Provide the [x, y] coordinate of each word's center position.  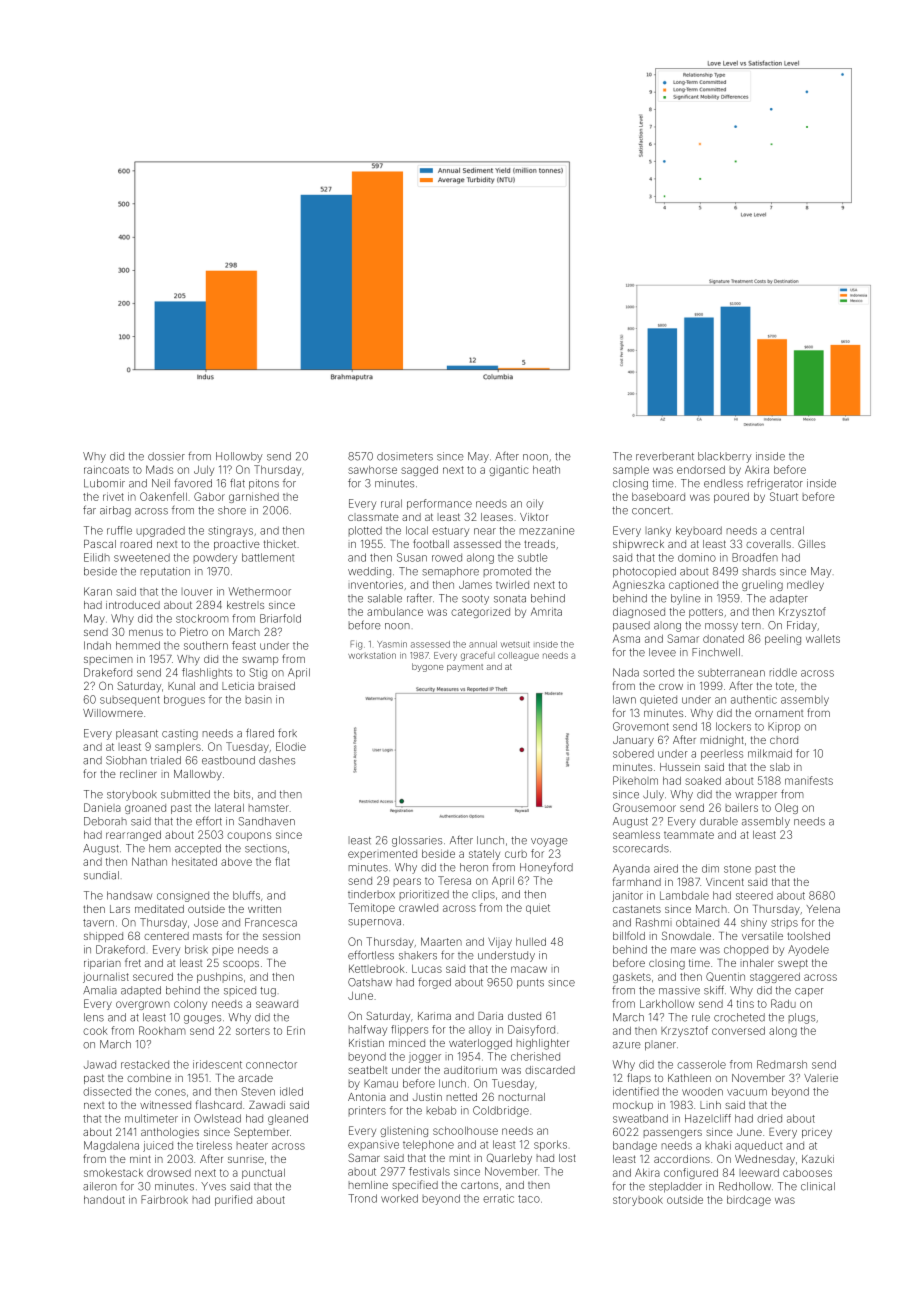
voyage [549, 842]
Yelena [823, 909]
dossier [166, 456]
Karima [434, 1016]
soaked [703, 781]
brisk [196, 949]
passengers [673, 1134]
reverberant [665, 456]
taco [529, 1199]
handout [104, 1200]
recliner [138, 774]
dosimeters [405, 456]
